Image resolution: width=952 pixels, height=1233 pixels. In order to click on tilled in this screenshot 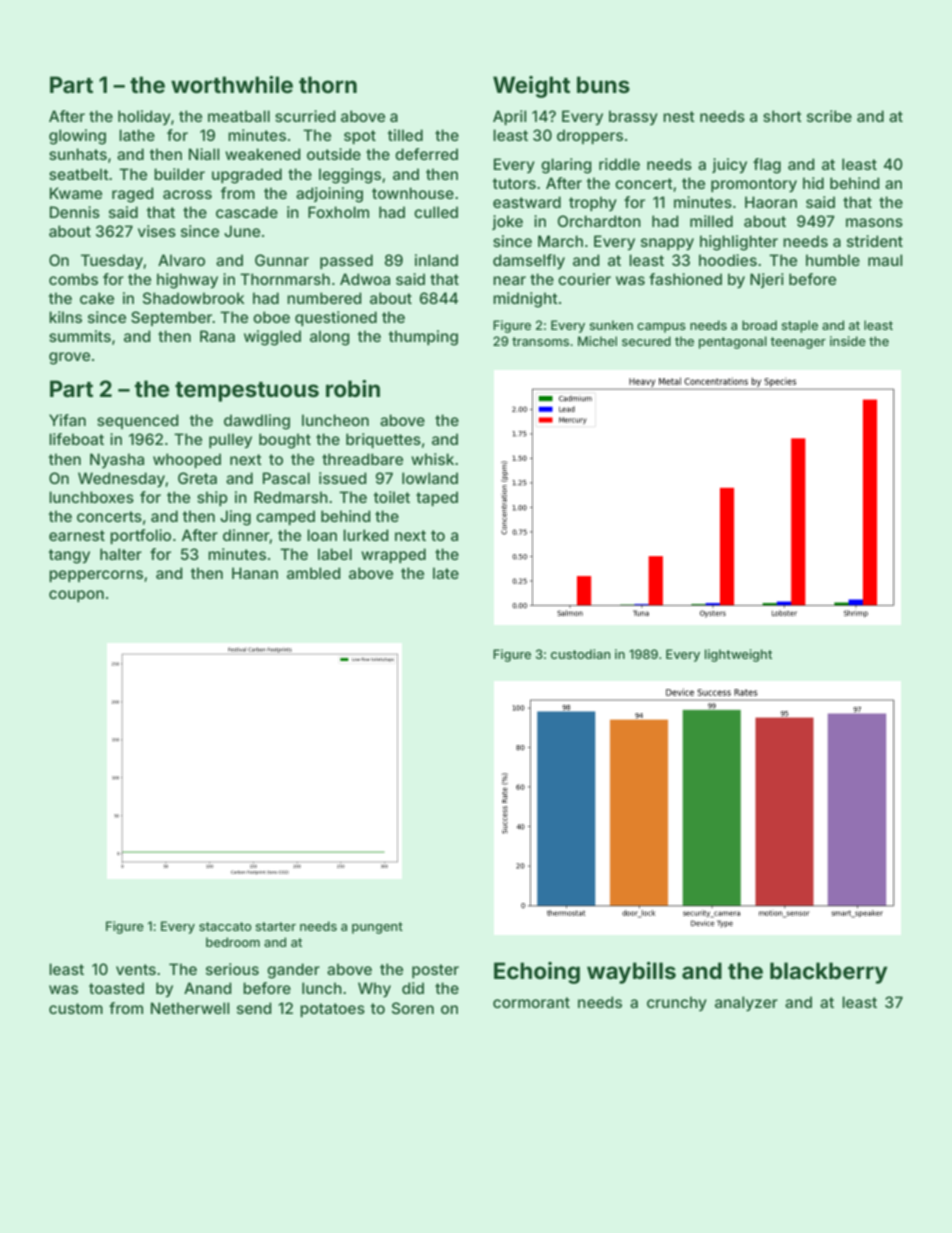, I will do `click(405, 135)`.
